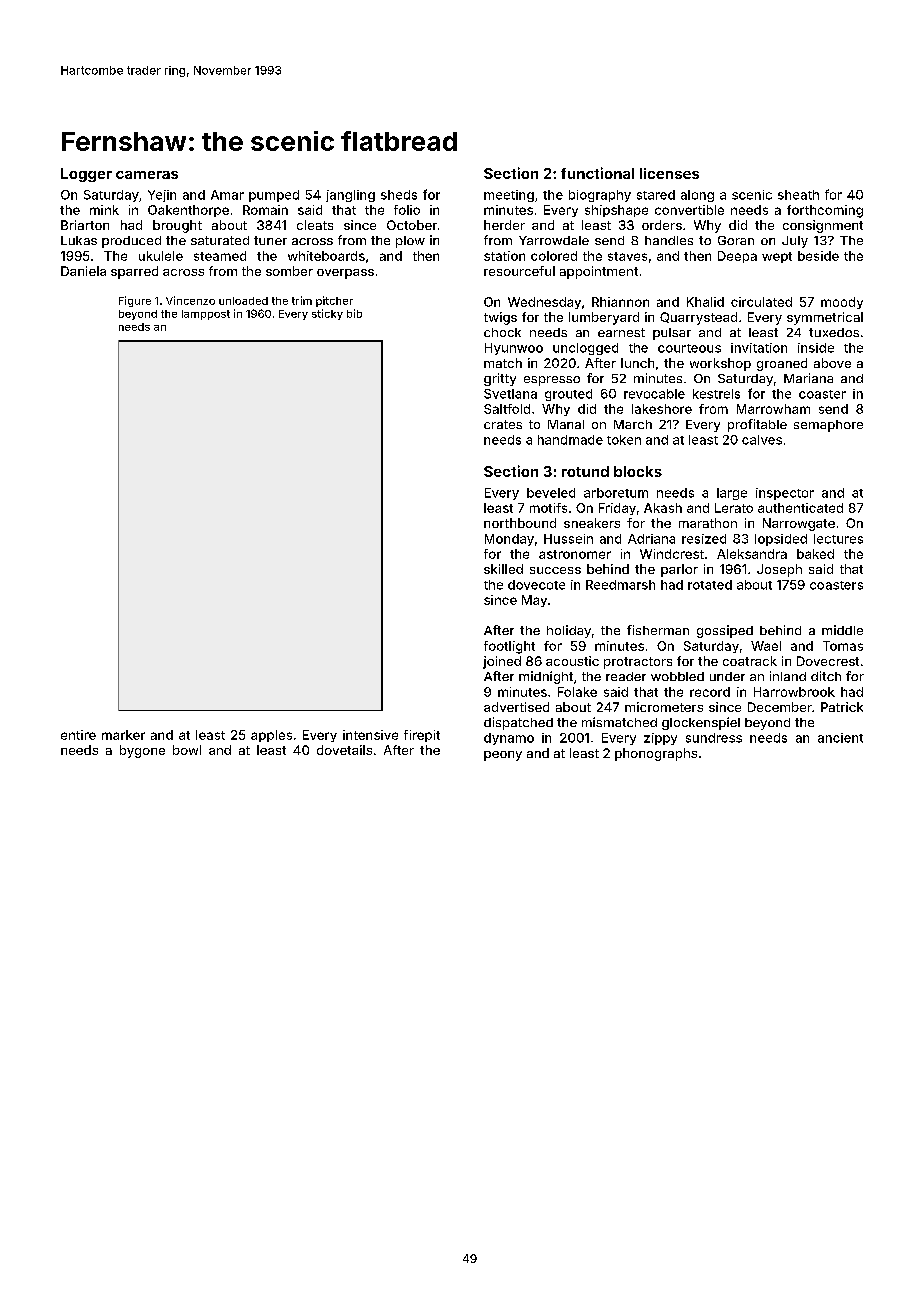 This screenshot has width=924, height=1308. I want to click on bygone, so click(142, 751).
